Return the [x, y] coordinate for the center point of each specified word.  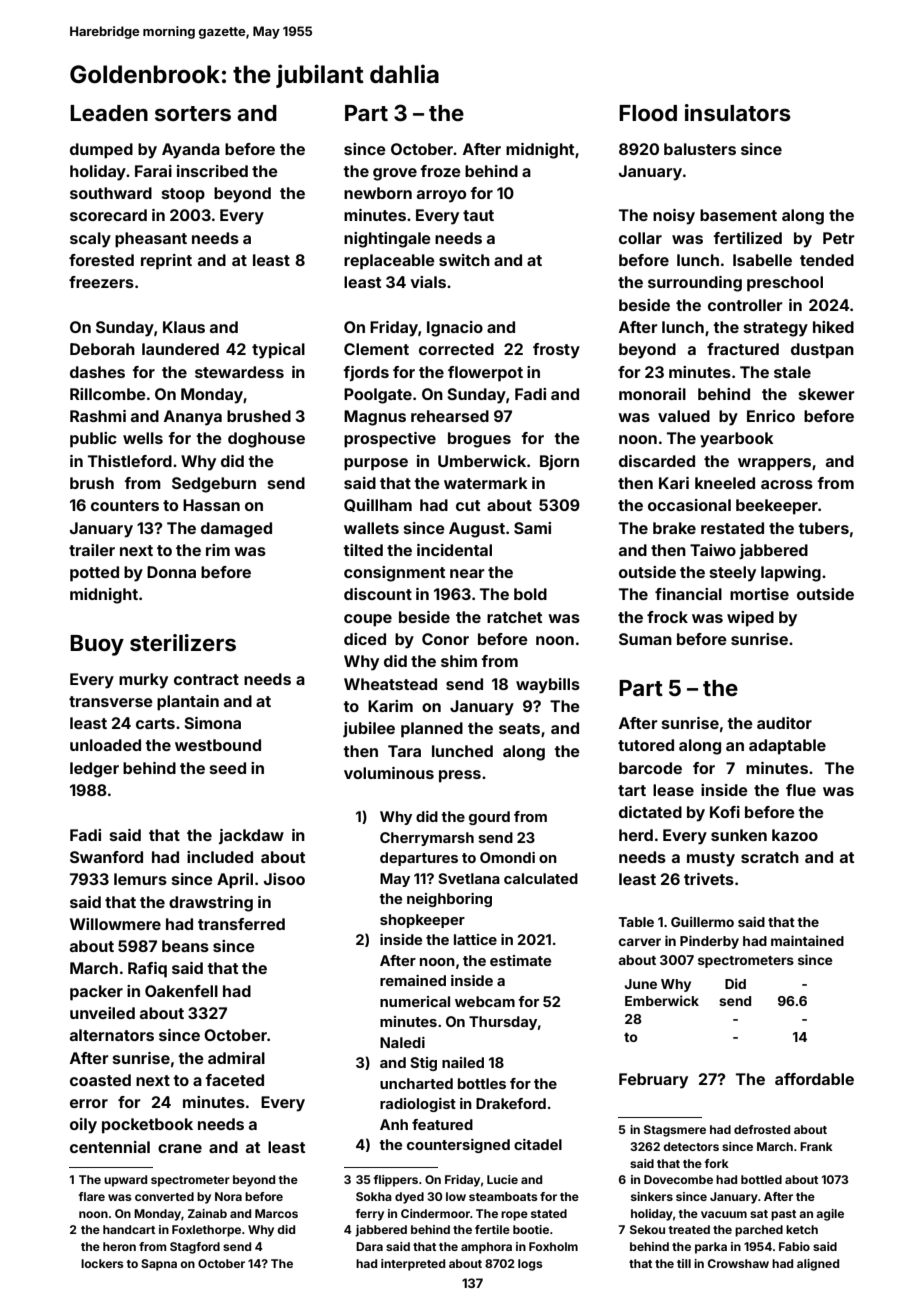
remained [413, 980]
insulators [738, 112]
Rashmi [98, 416]
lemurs [140, 879]
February [653, 1081]
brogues [479, 440]
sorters [193, 113]
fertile [492, 1229]
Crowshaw [738, 1263]
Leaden [109, 113]
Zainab [207, 1213]
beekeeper [777, 507]
